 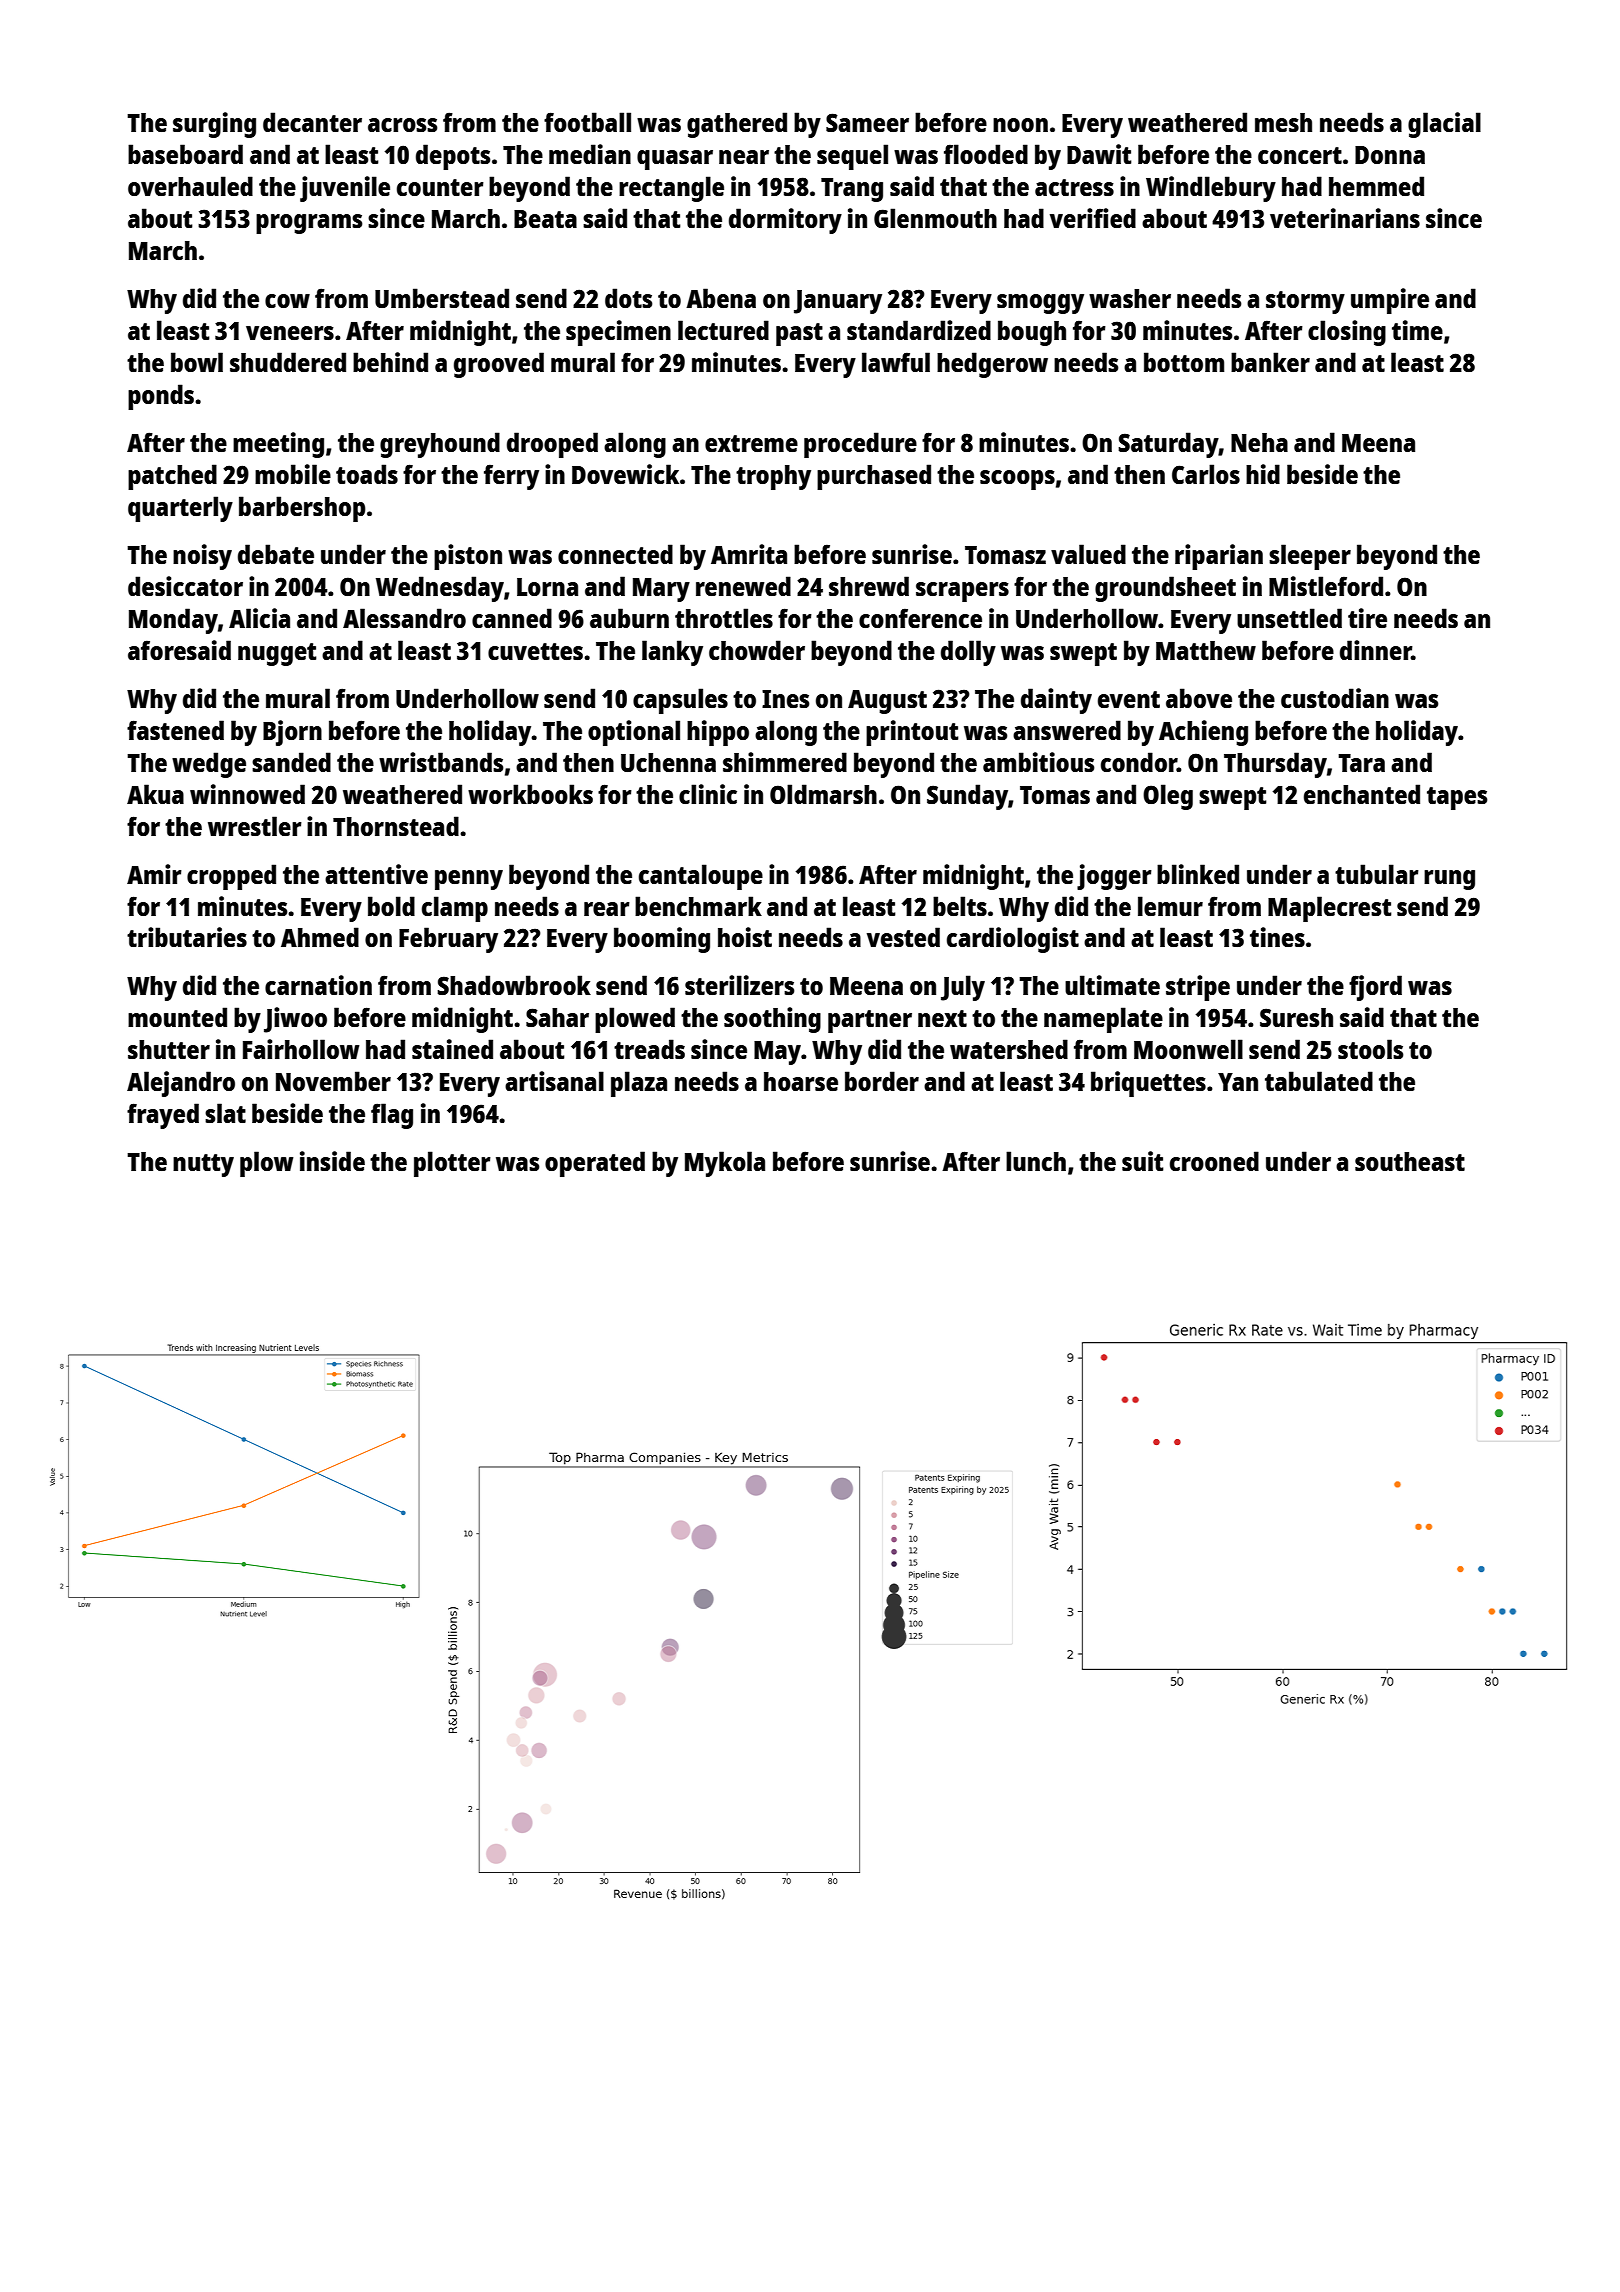 I want to click on dainty, so click(x=1056, y=701).
